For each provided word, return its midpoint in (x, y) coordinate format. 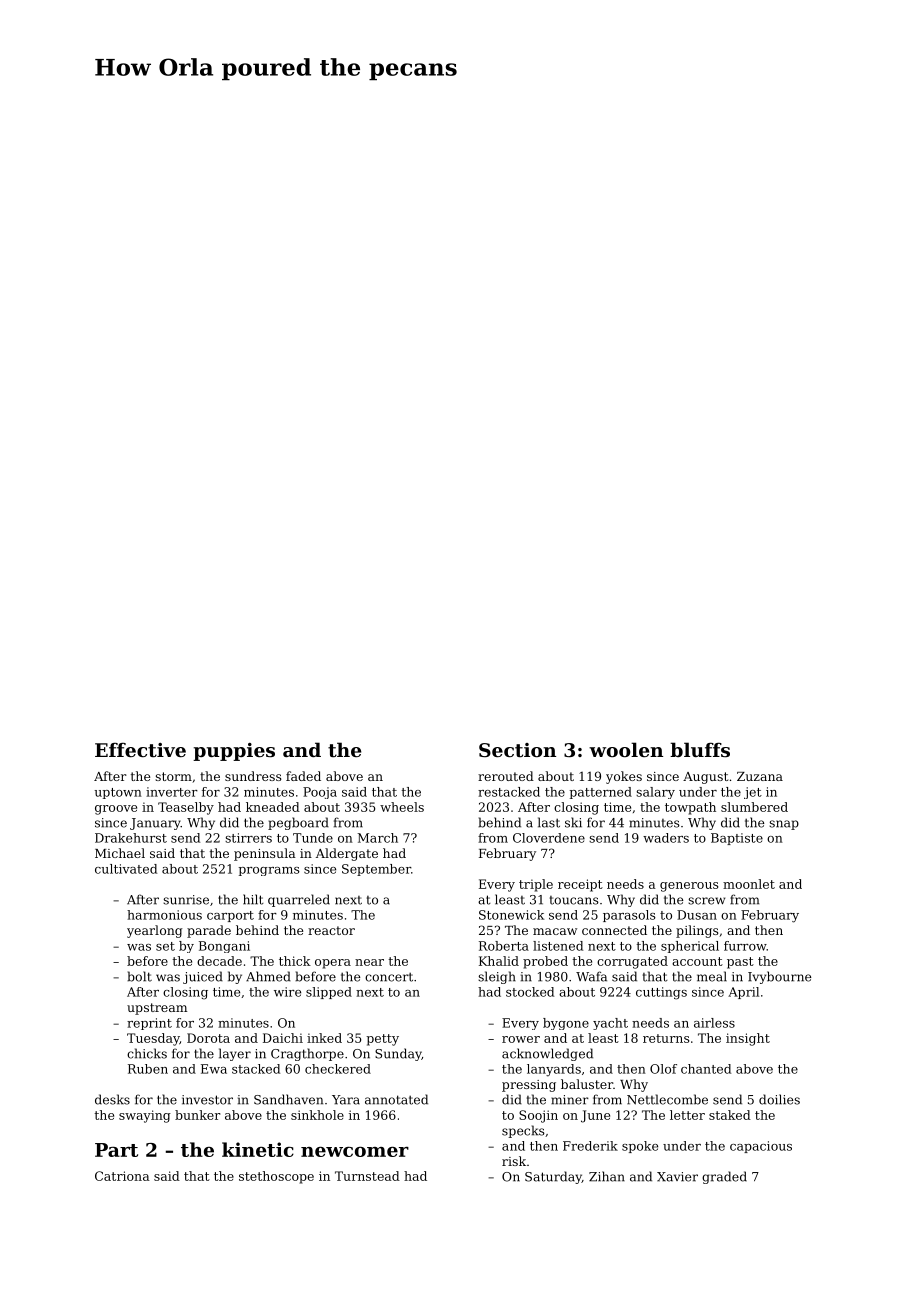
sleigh (497, 977)
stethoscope (276, 1177)
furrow (745, 946)
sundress (253, 776)
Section (517, 750)
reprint (149, 1024)
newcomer (355, 1152)
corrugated (632, 962)
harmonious (164, 915)
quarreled (299, 900)
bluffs (700, 750)
